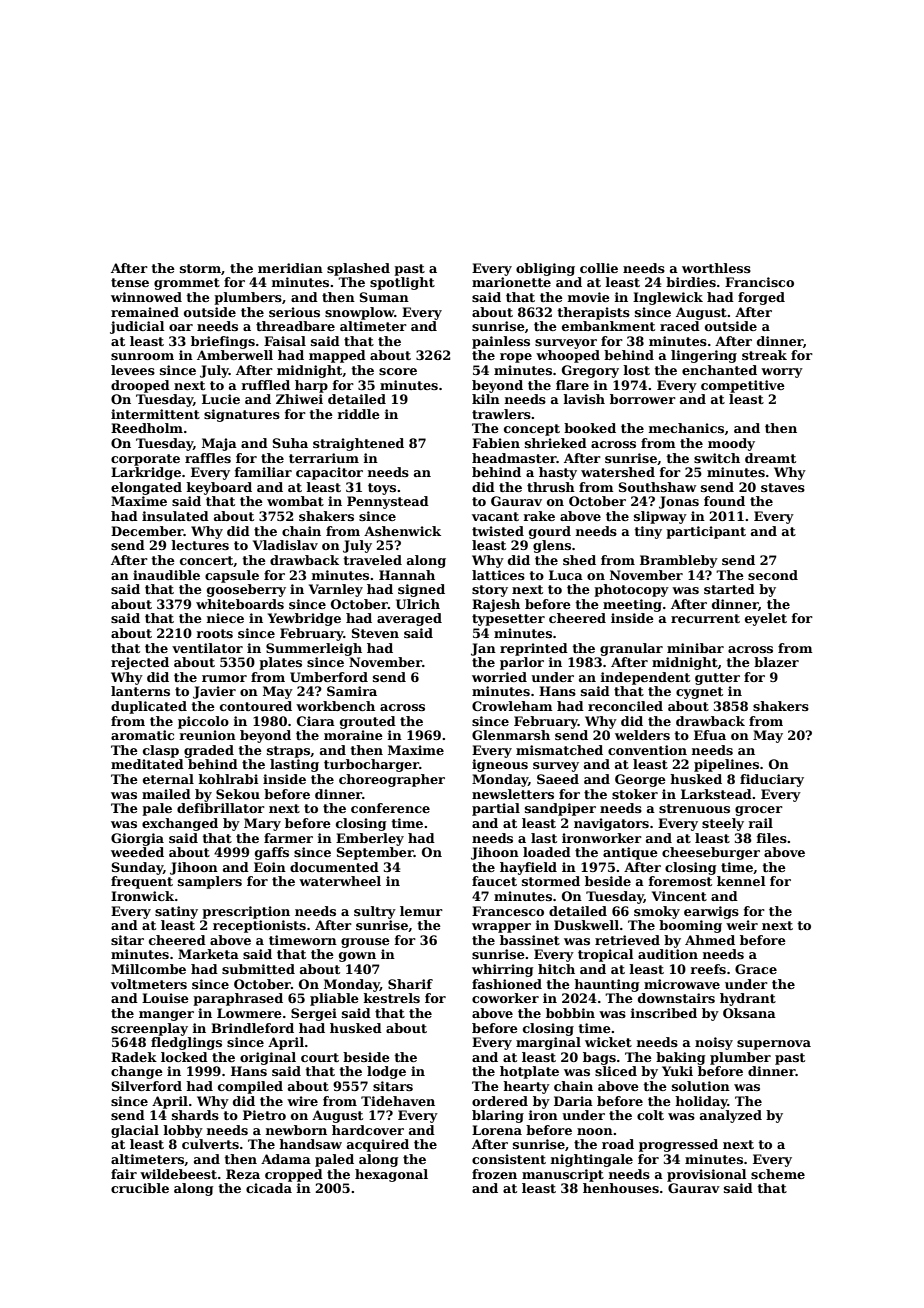 This page has width=924, height=1308. I want to click on igneous, so click(500, 765).
